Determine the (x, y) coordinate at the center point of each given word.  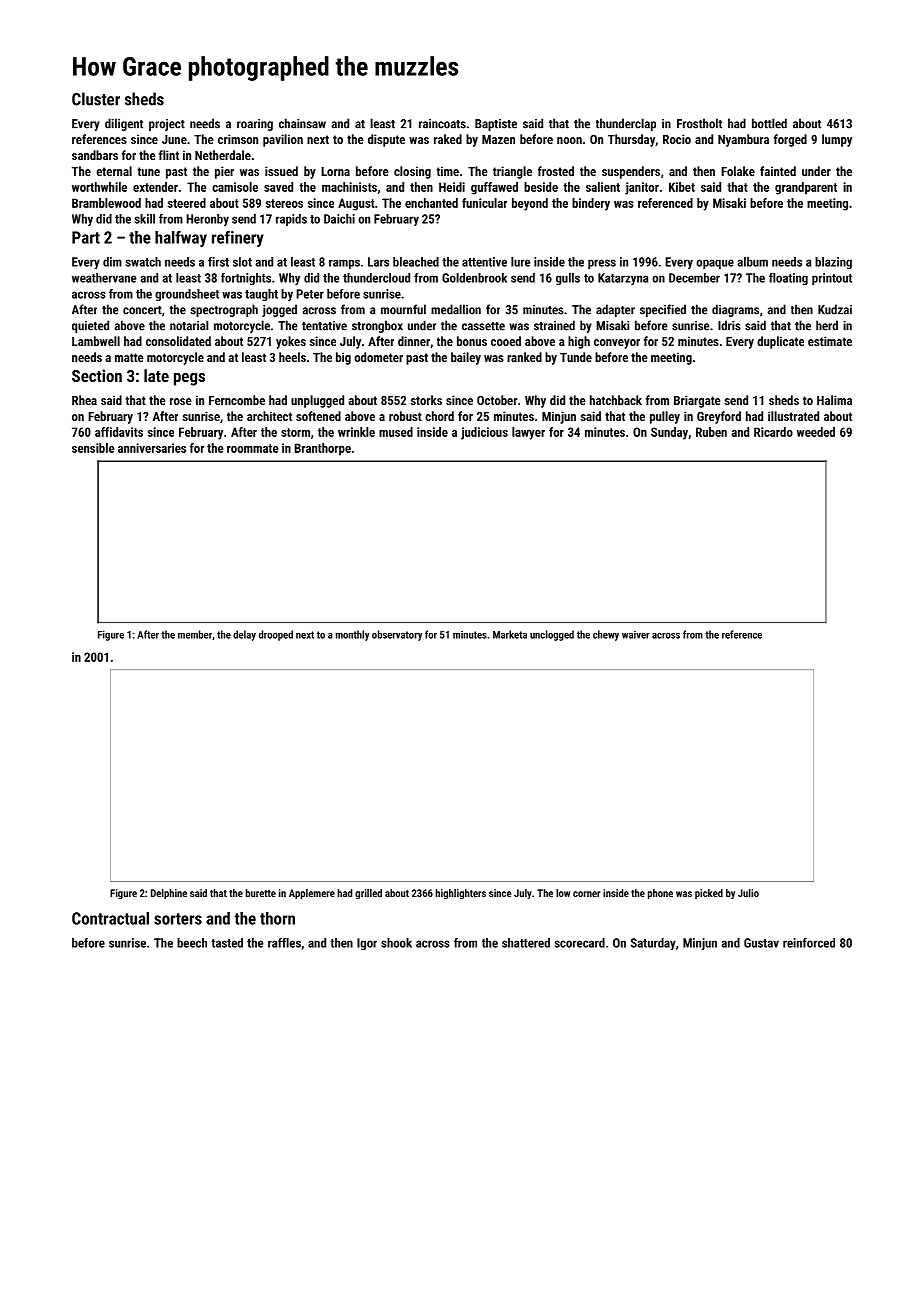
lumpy (837, 140)
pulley (665, 417)
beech (192, 943)
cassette (483, 326)
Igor (367, 944)
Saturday (653, 944)
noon (569, 140)
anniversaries (152, 448)
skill (145, 219)
